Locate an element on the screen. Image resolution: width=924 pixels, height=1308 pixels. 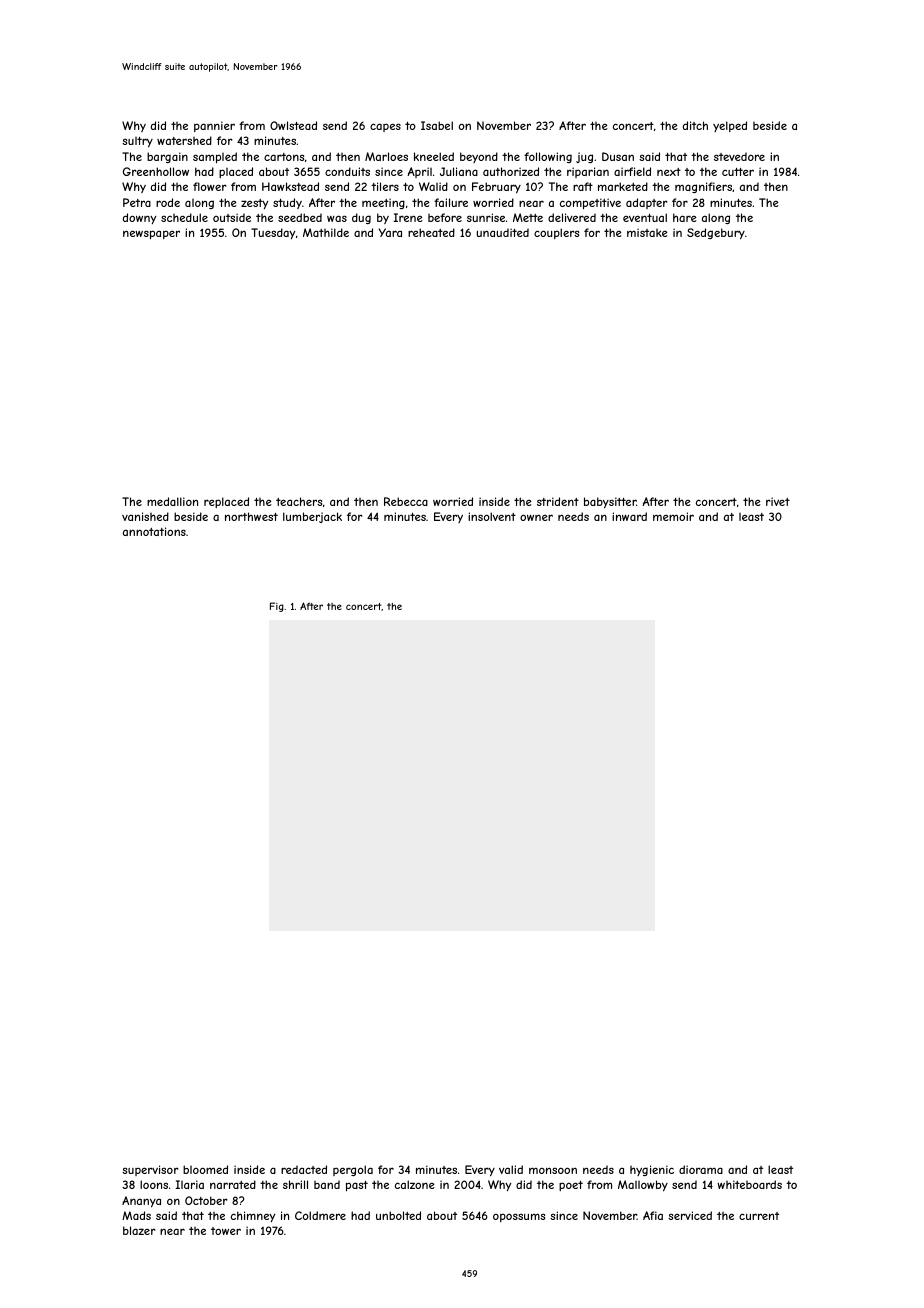
pannier is located at coordinates (214, 126).
